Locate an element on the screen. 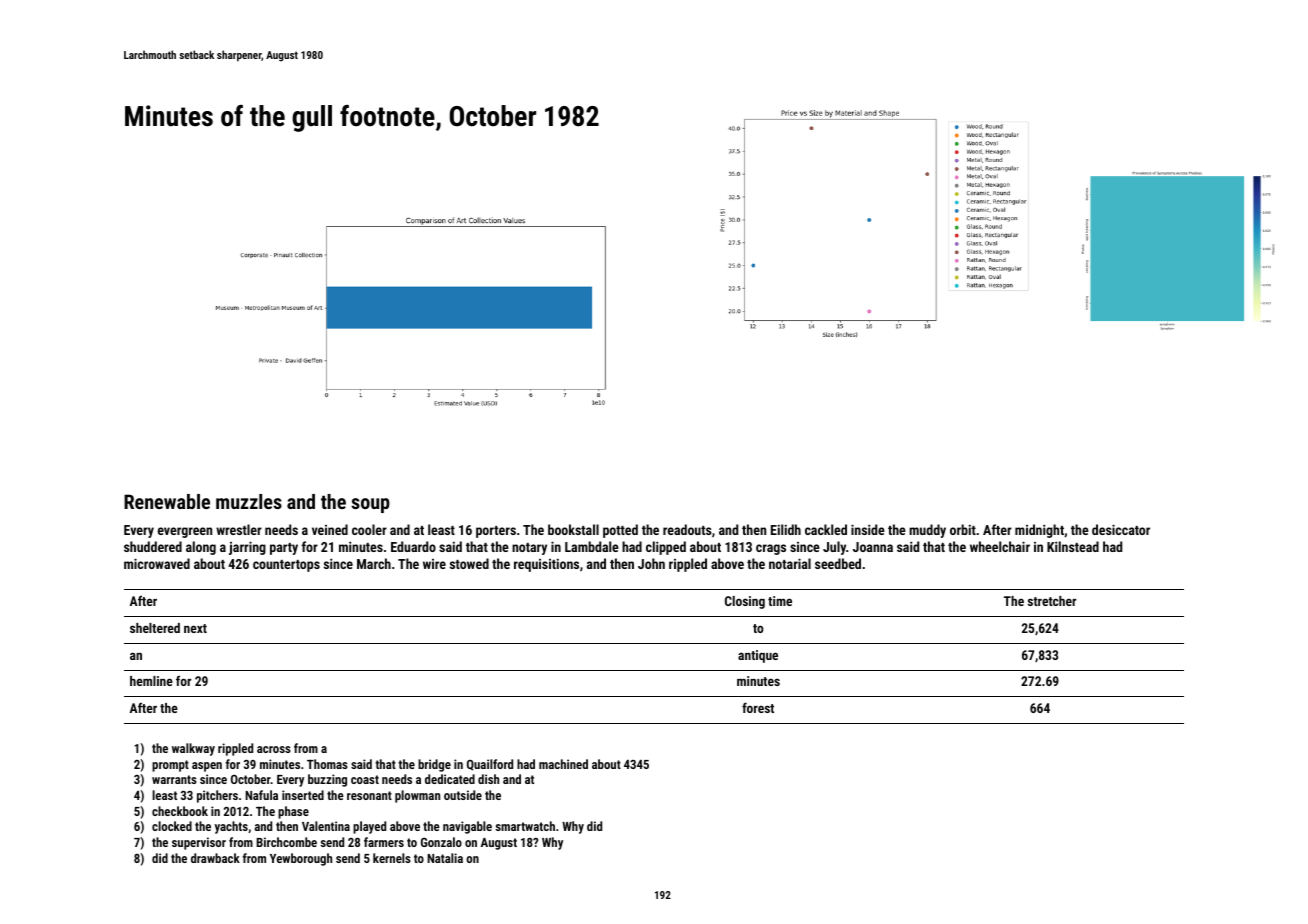 This screenshot has width=1308, height=924. requisitions is located at coordinates (546, 565).
